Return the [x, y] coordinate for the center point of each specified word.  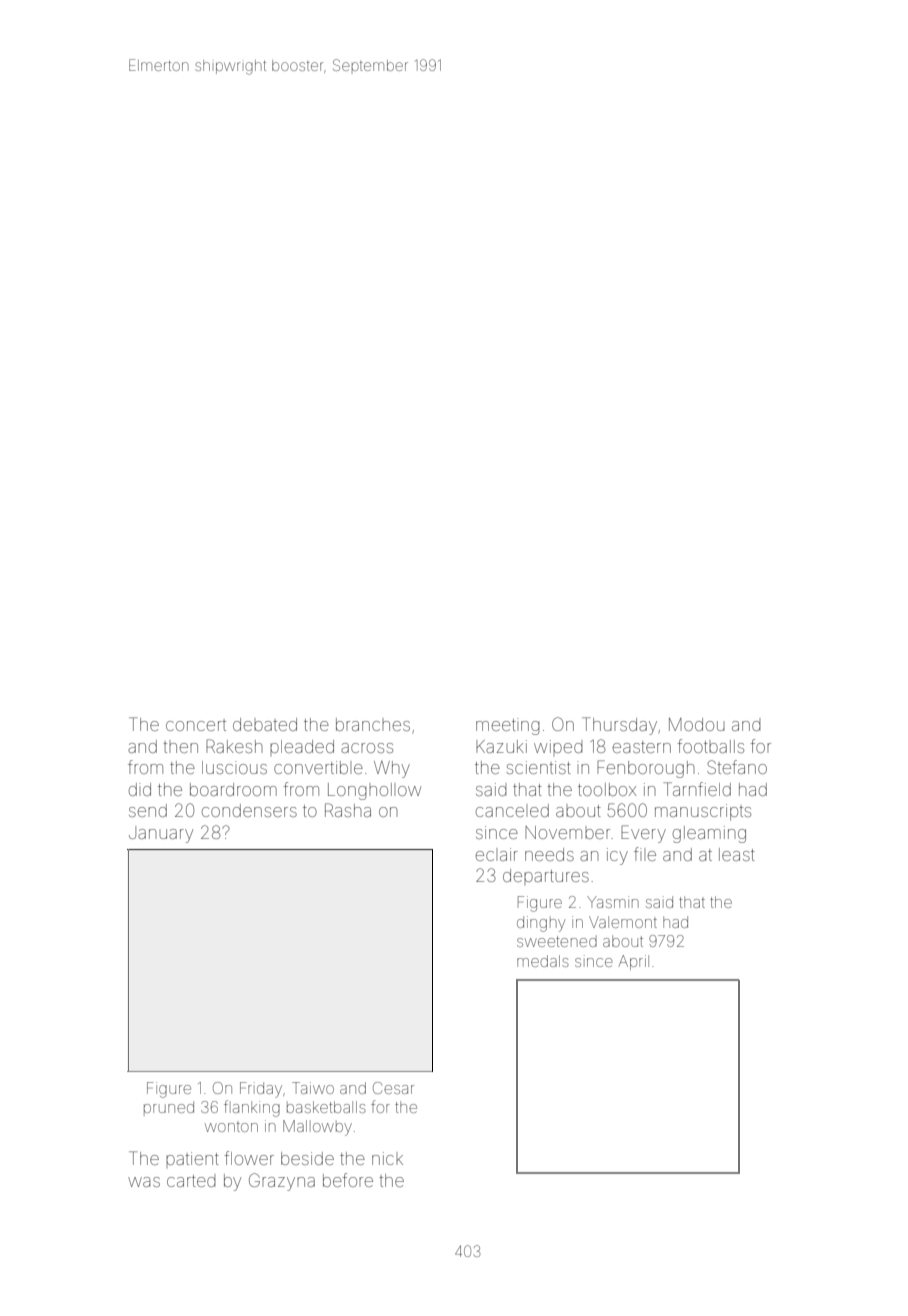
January [161, 834]
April [633, 962]
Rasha [348, 810]
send [148, 810]
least [737, 854]
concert [196, 725]
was [144, 1182]
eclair [497, 854]
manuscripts [703, 812]
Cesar [393, 1088]
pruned [169, 1107]
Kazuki [501, 746]
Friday [261, 1090]
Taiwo [313, 1088]
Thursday [619, 726]
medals [543, 961]
